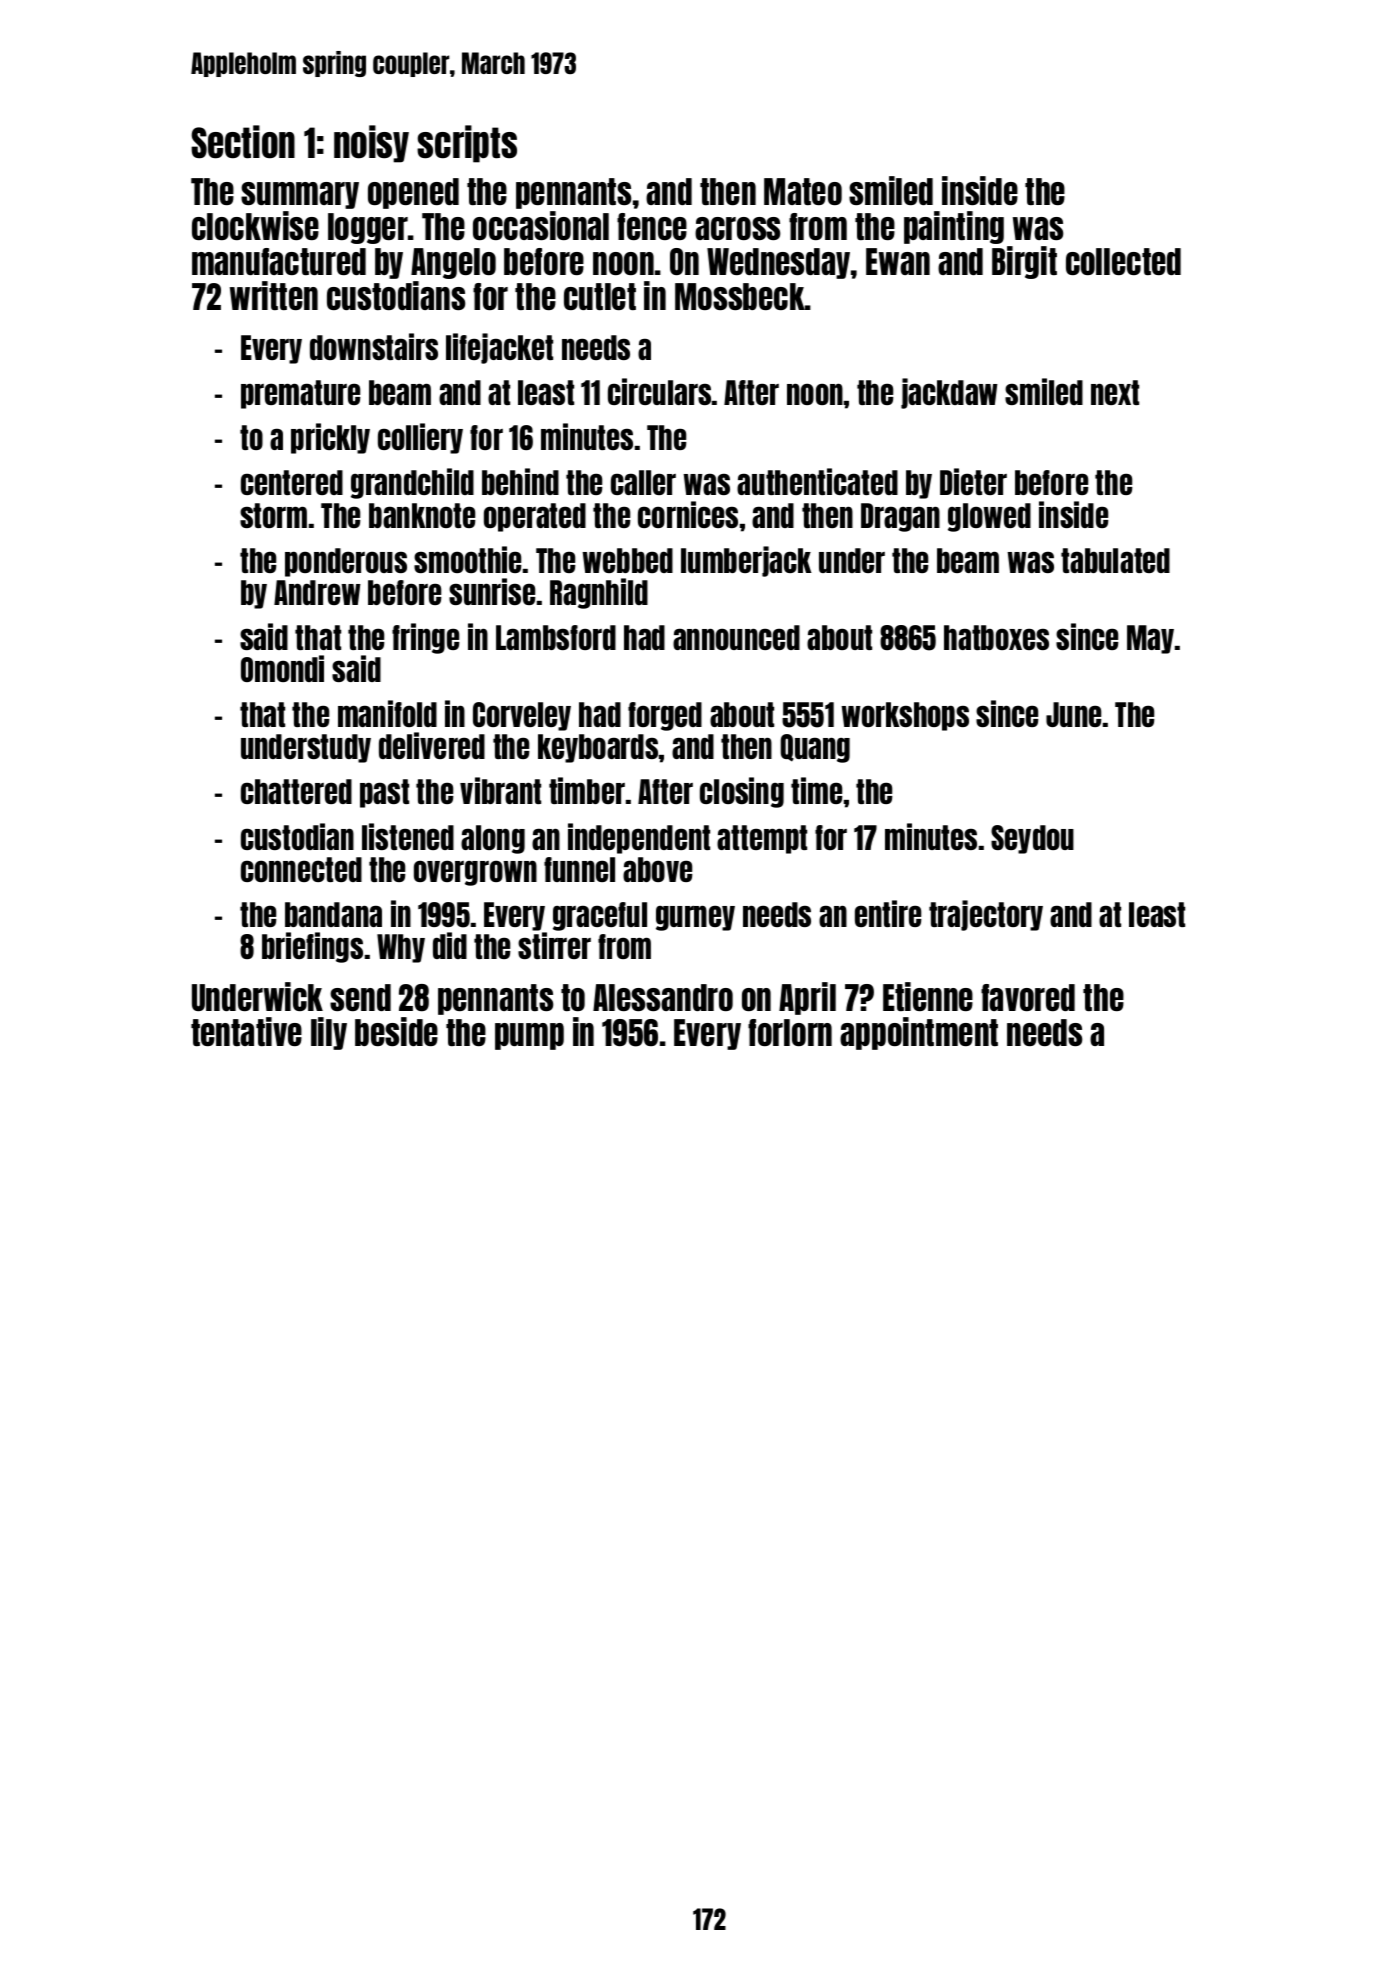  What do you see at coordinates (255, 225) in the screenshot?
I see `clockwise` at bounding box center [255, 225].
